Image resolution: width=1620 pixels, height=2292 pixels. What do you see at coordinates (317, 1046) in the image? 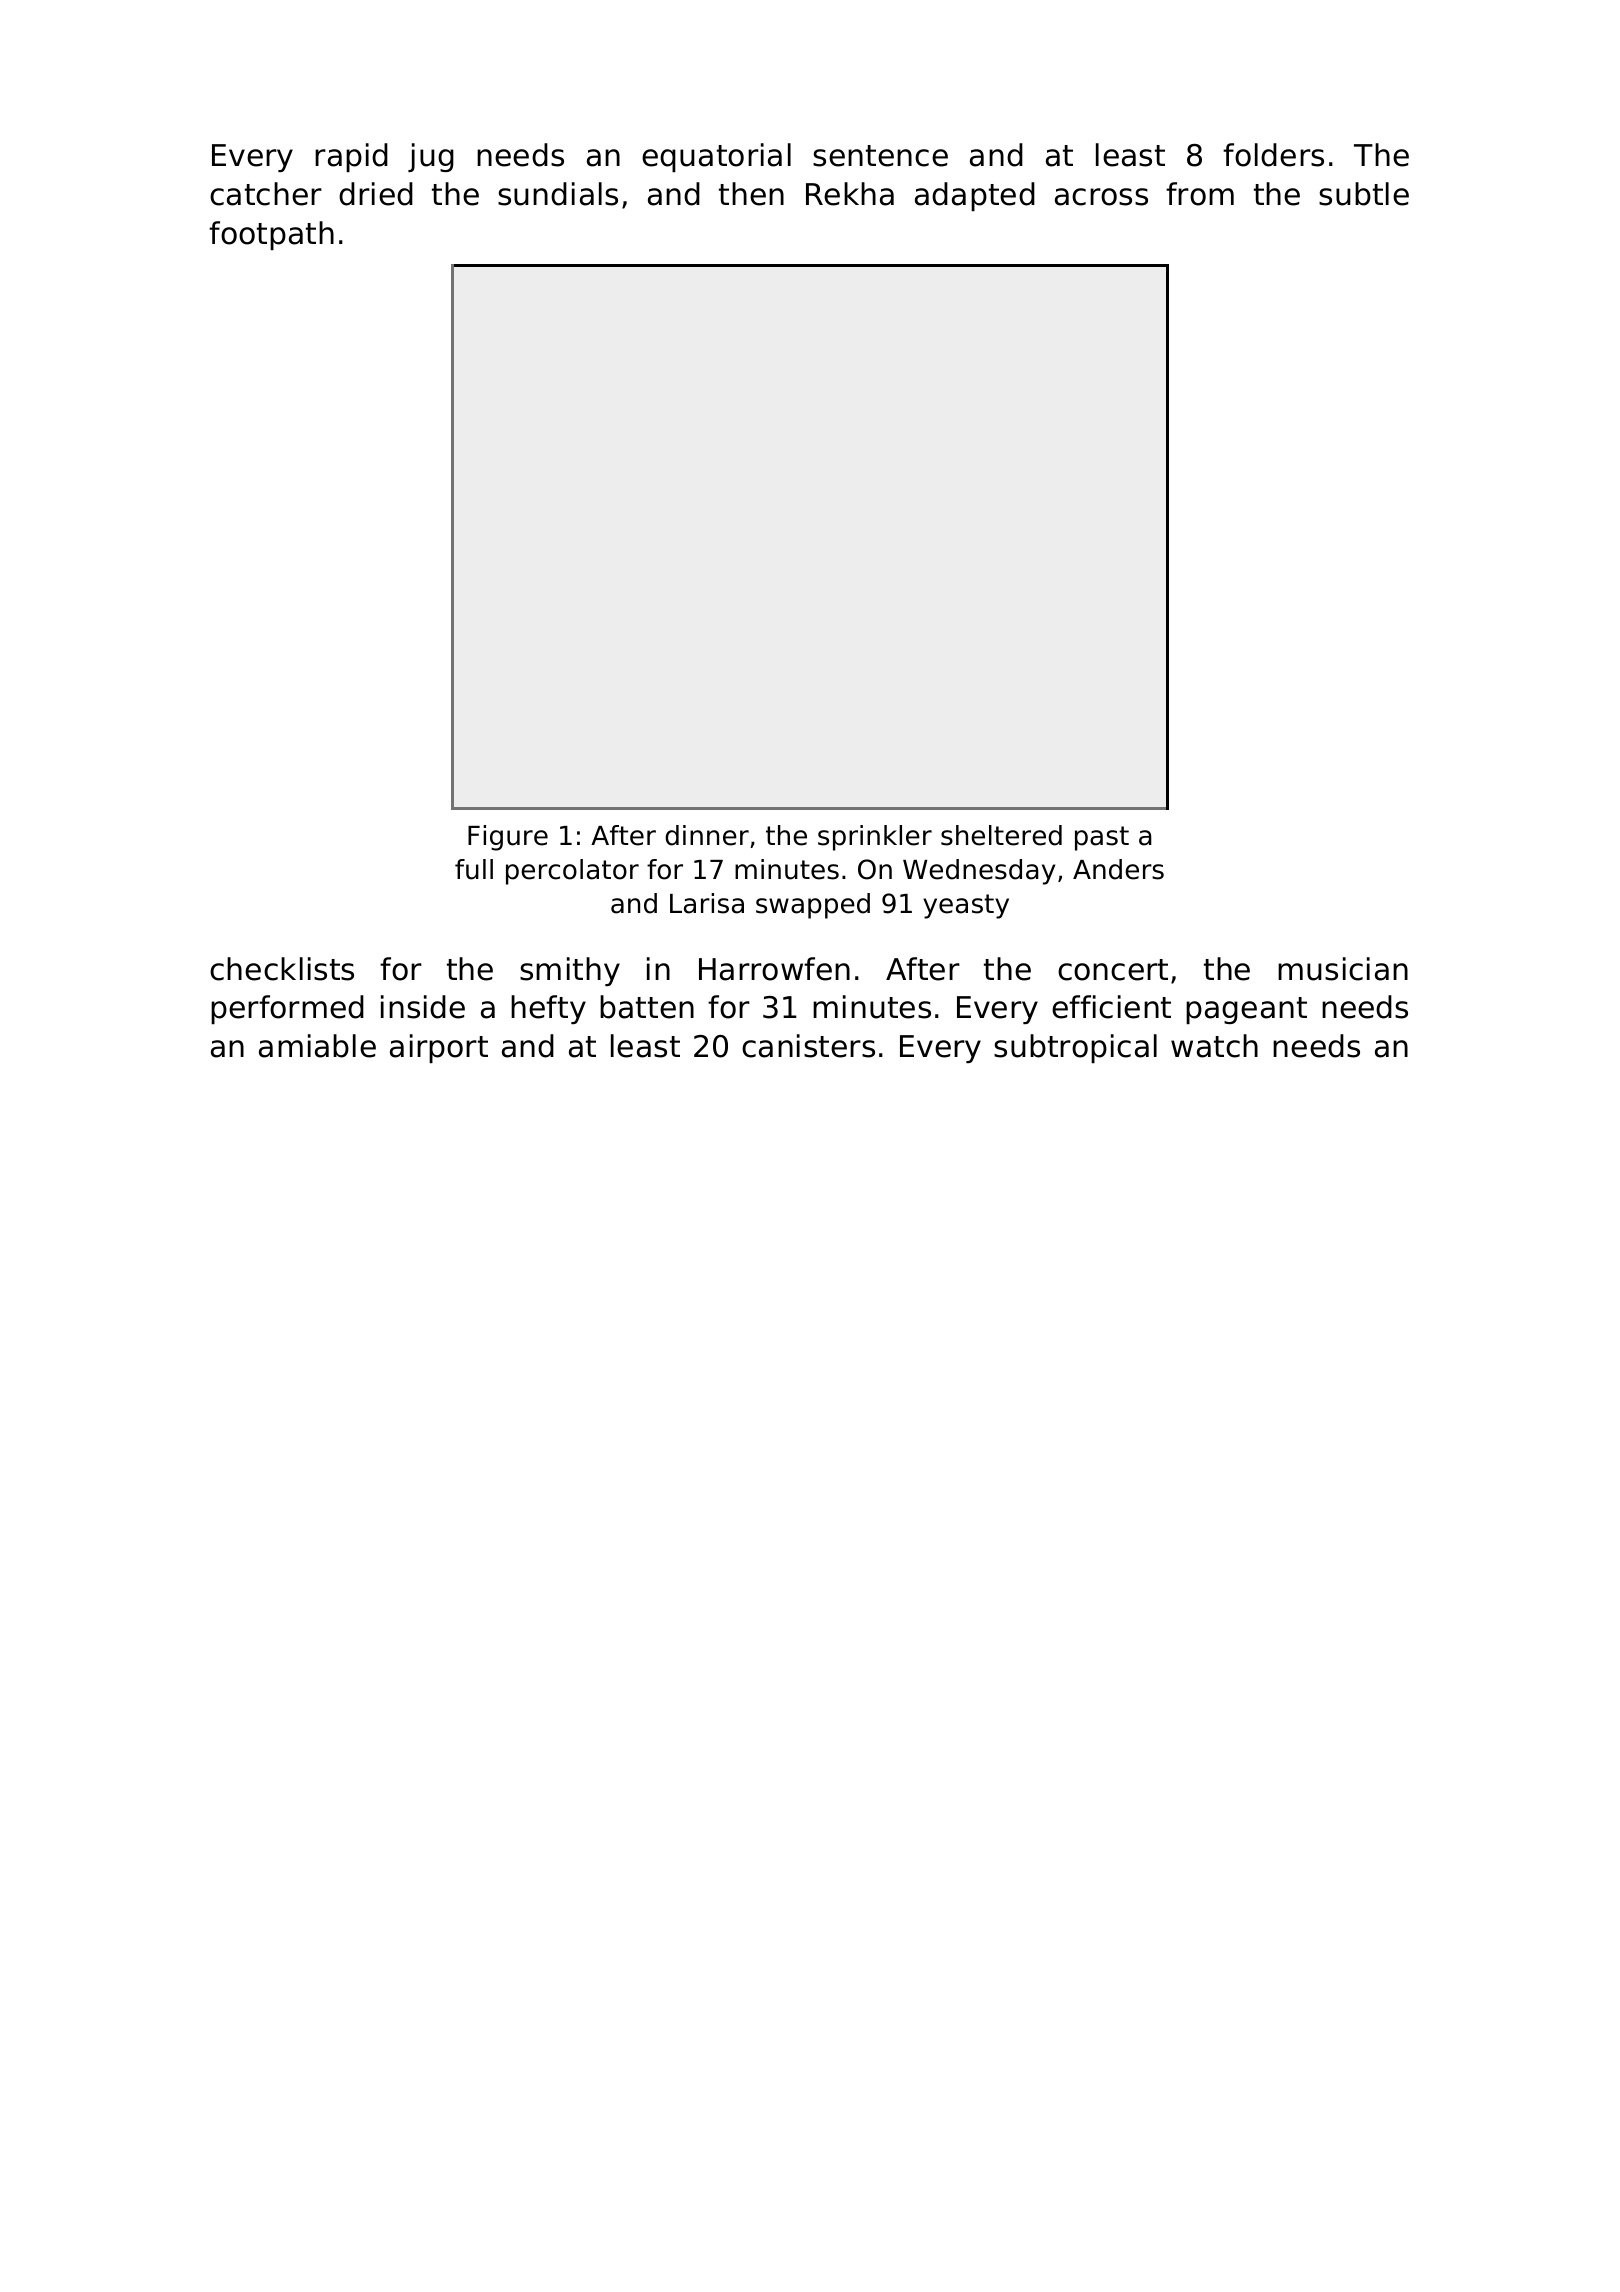
I see `amiable` at bounding box center [317, 1046].
